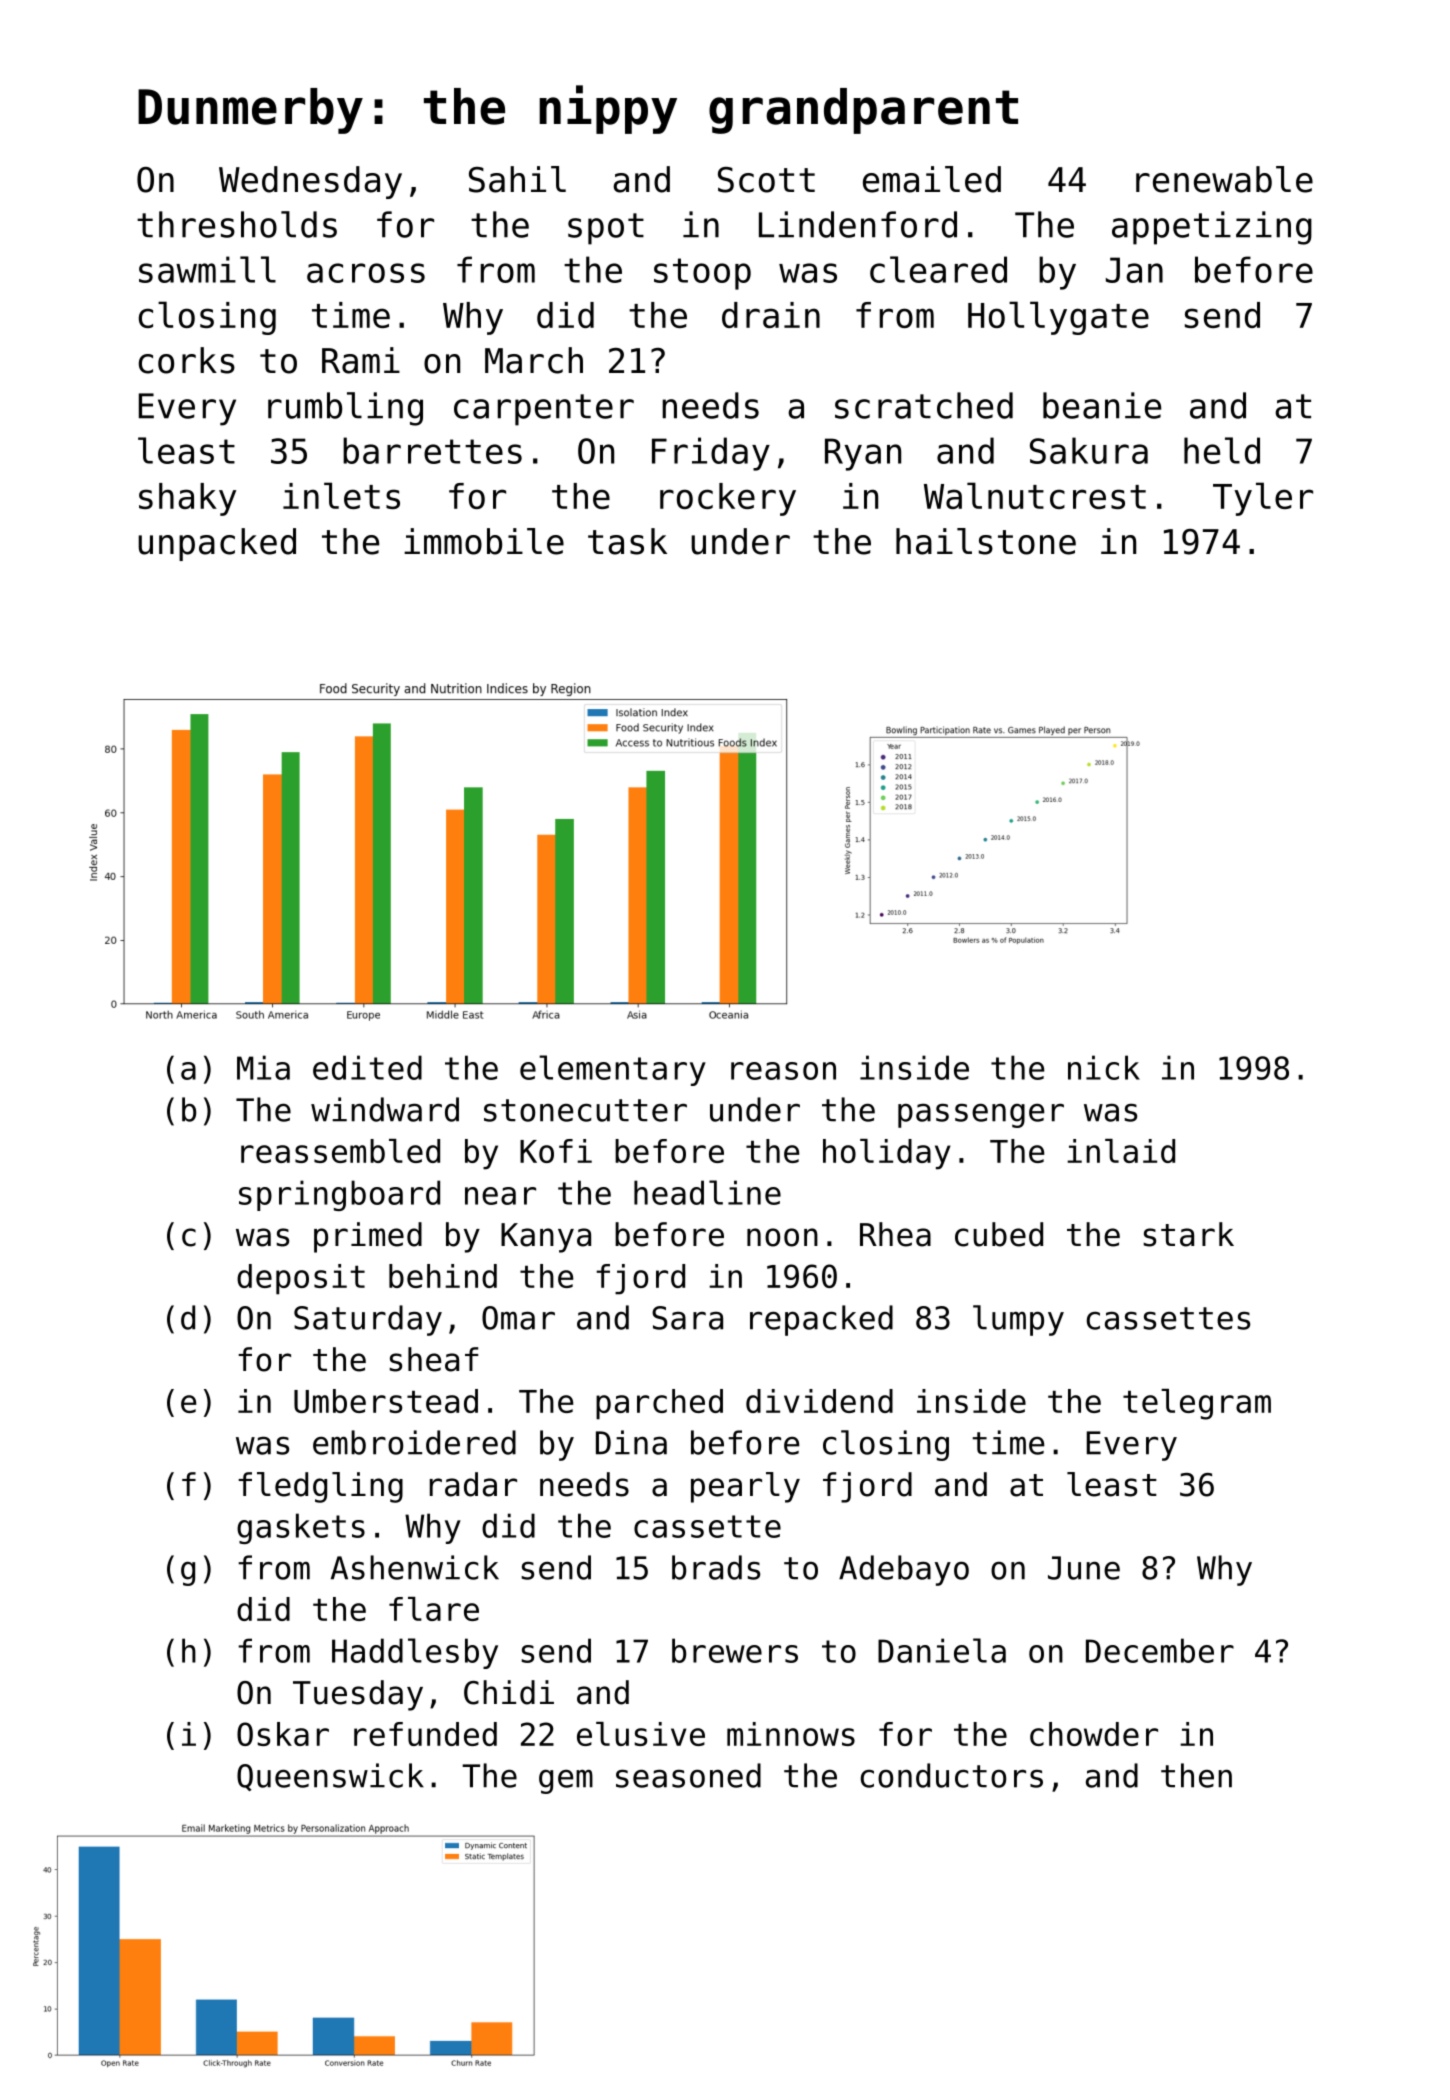  What do you see at coordinates (330, 1777) in the image?
I see `Queenswick` at bounding box center [330, 1777].
